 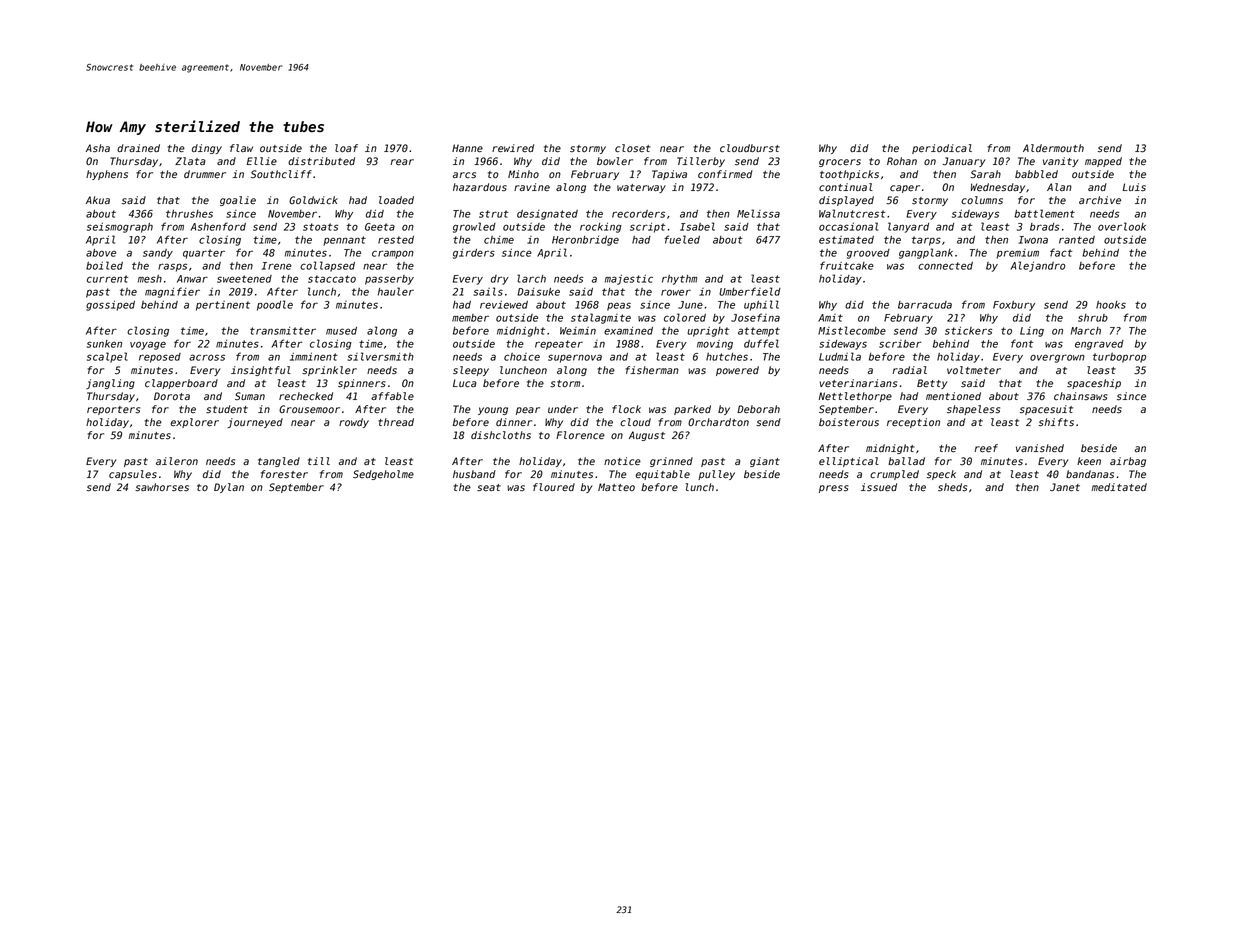 What do you see at coordinates (964, 162) in the screenshot?
I see `January` at bounding box center [964, 162].
